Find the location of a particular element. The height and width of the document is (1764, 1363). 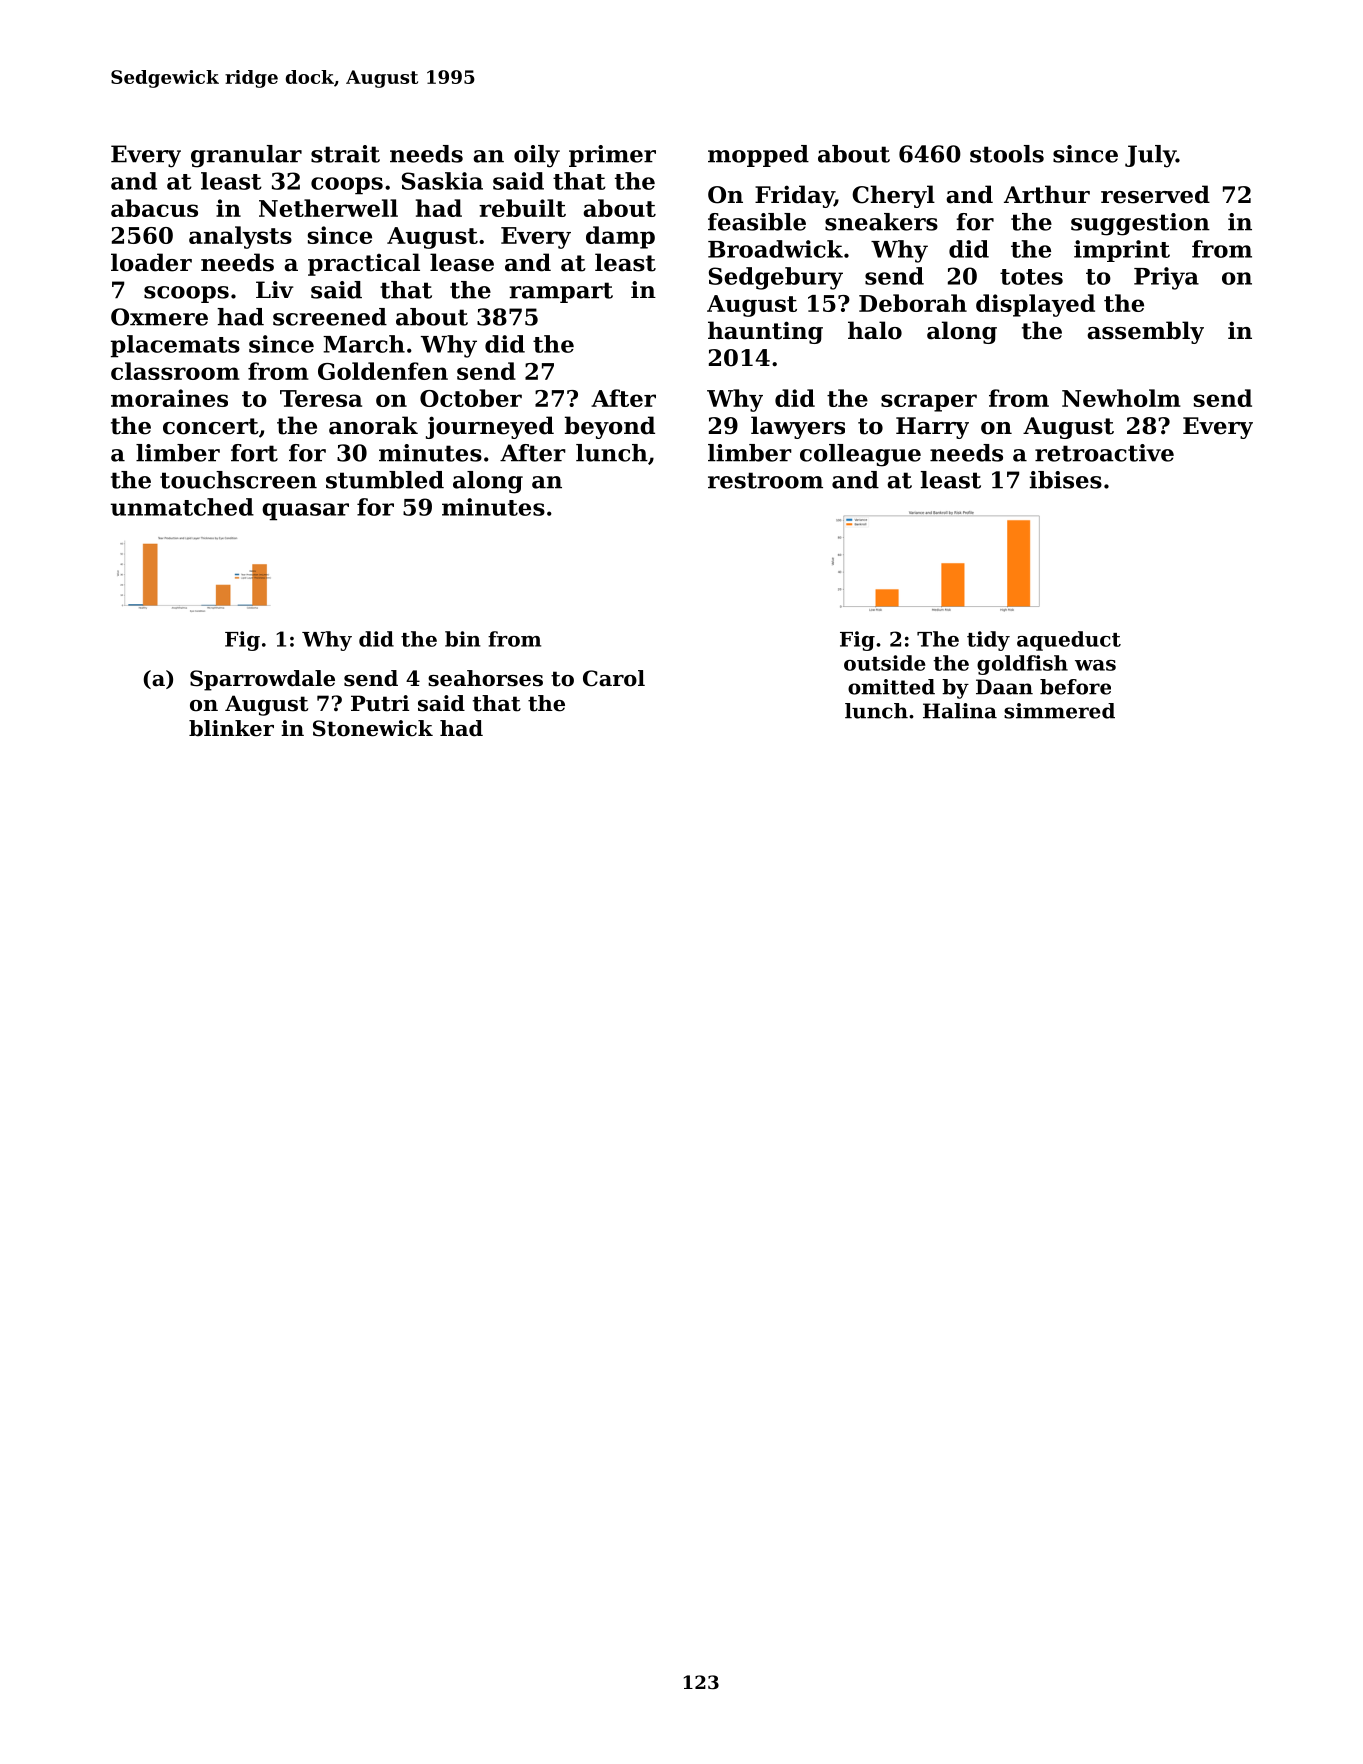

before is located at coordinates (1075, 687).
